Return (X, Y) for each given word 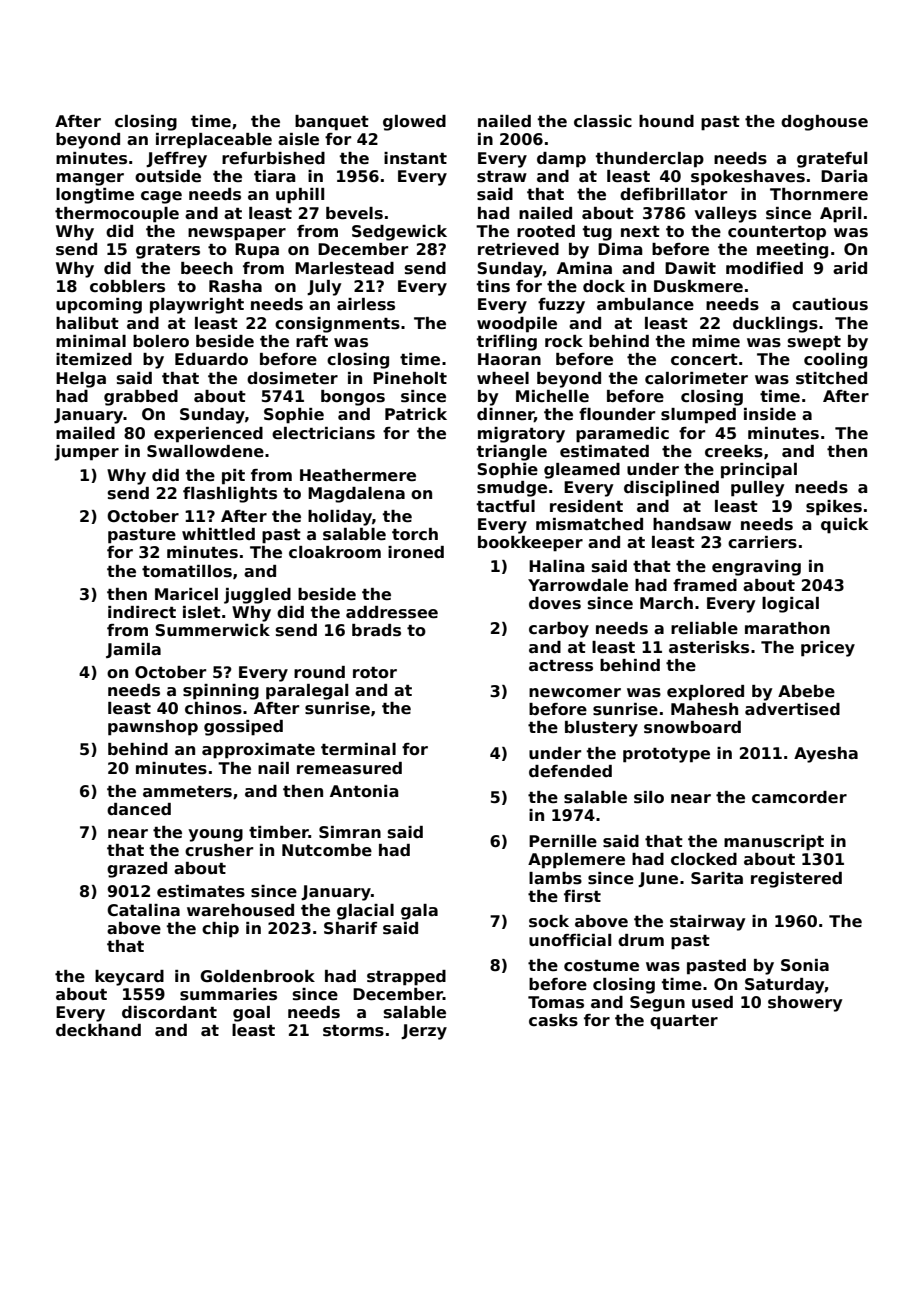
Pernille (563, 841)
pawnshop (153, 728)
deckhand (98, 1030)
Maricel (186, 594)
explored (705, 693)
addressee (392, 612)
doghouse (824, 123)
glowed (414, 123)
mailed (85, 433)
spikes (834, 508)
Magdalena (356, 495)
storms (353, 1031)
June (658, 879)
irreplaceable (214, 141)
